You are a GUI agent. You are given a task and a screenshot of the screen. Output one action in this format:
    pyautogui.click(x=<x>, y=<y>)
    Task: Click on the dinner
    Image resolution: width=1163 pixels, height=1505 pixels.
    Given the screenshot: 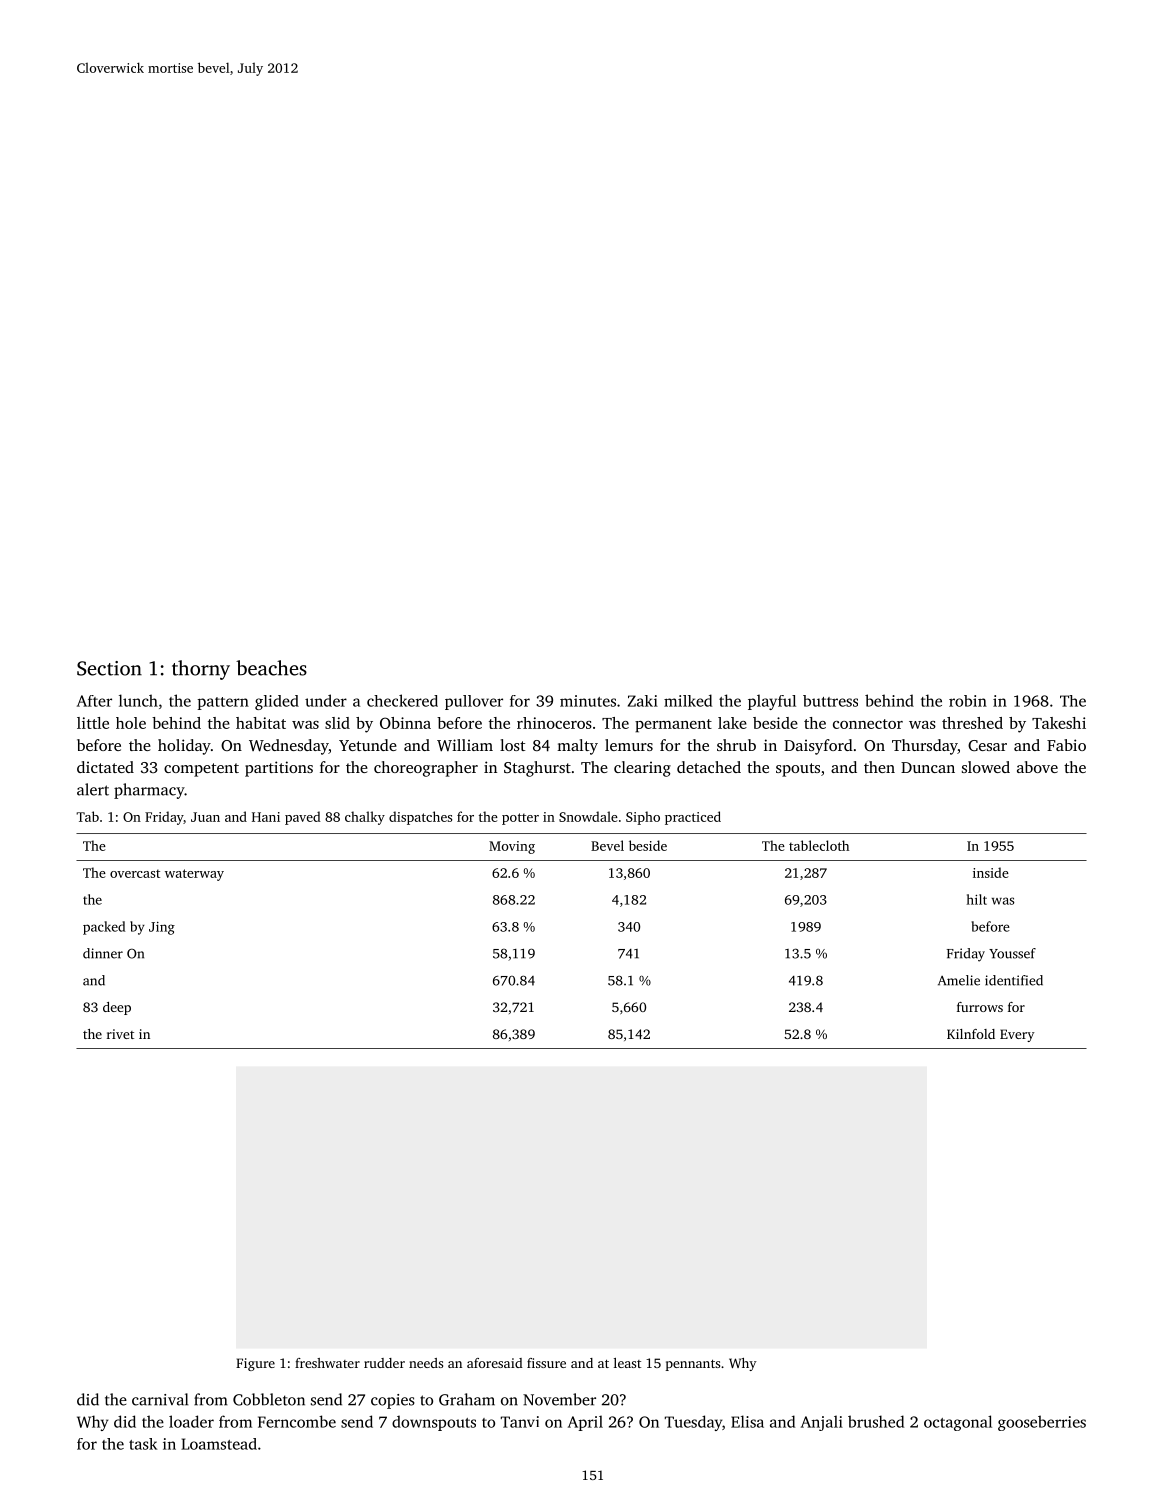 What is the action you would take?
    pyautogui.click(x=103, y=953)
